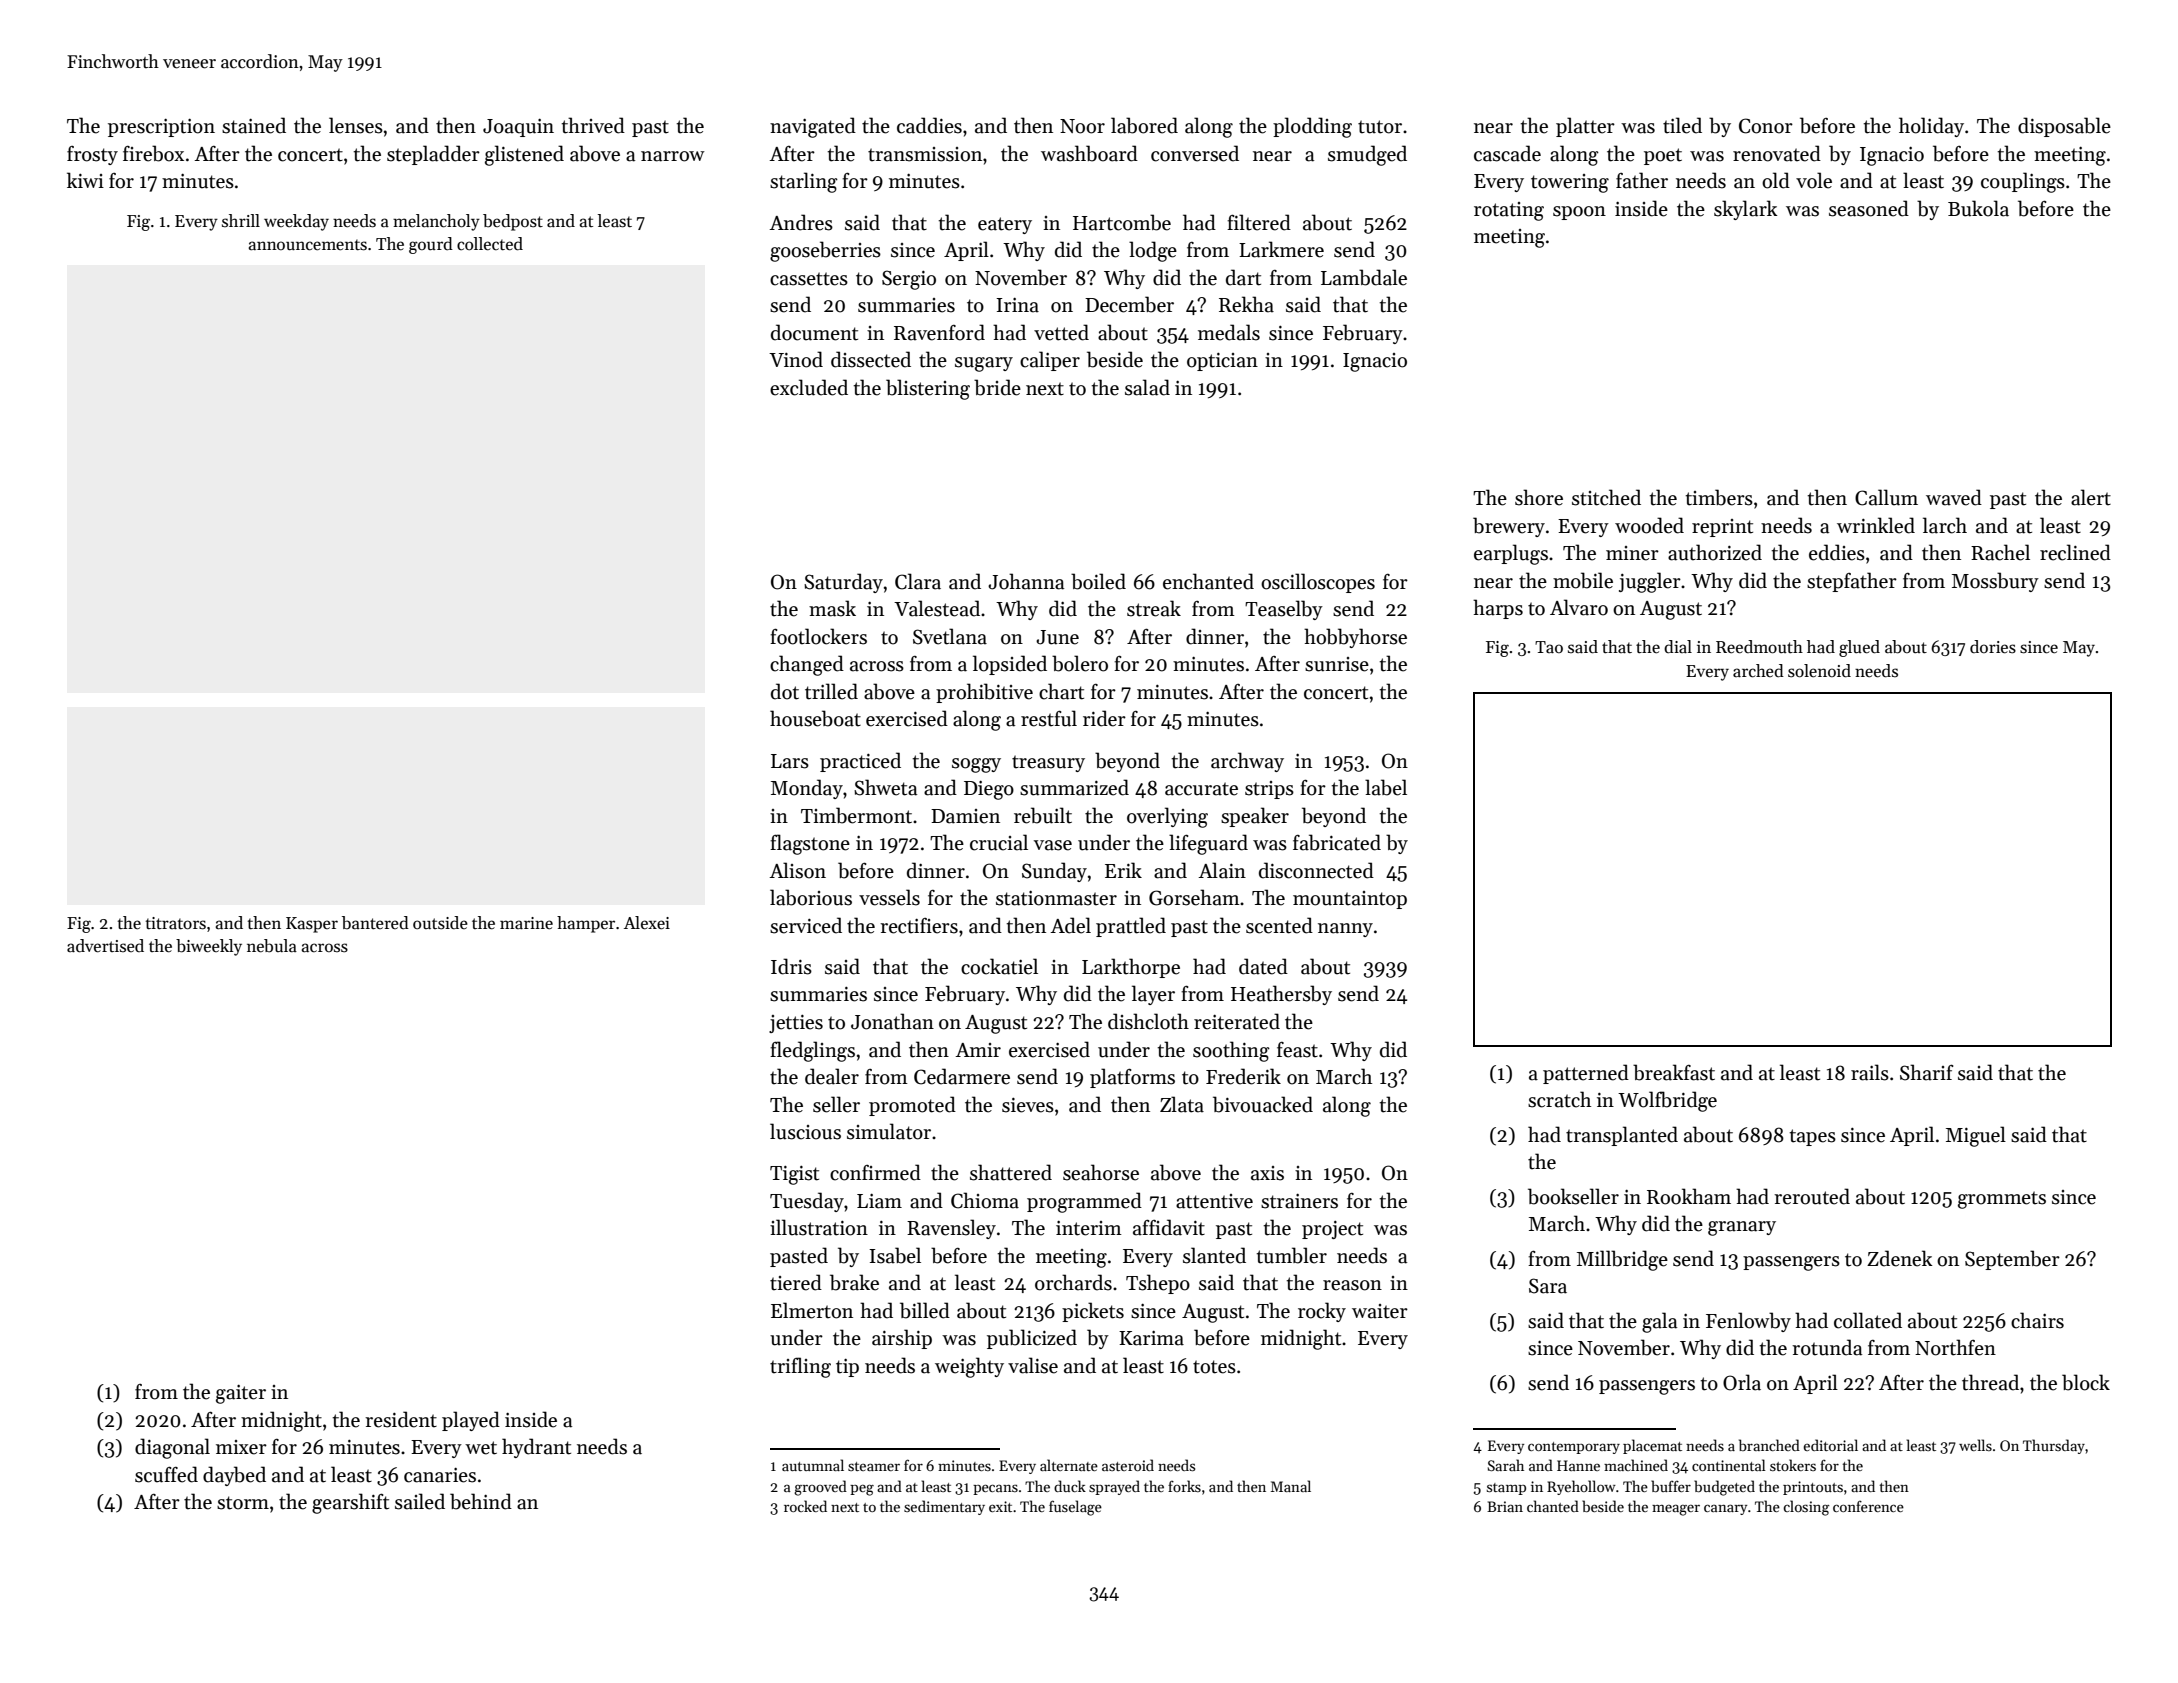 Image resolution: width=2178 pixels, height=1683 pixels. What do you see at coordinates (241, 1394) in the screenshot?
I see `gaiter` at bounding box center [241, 1394].
